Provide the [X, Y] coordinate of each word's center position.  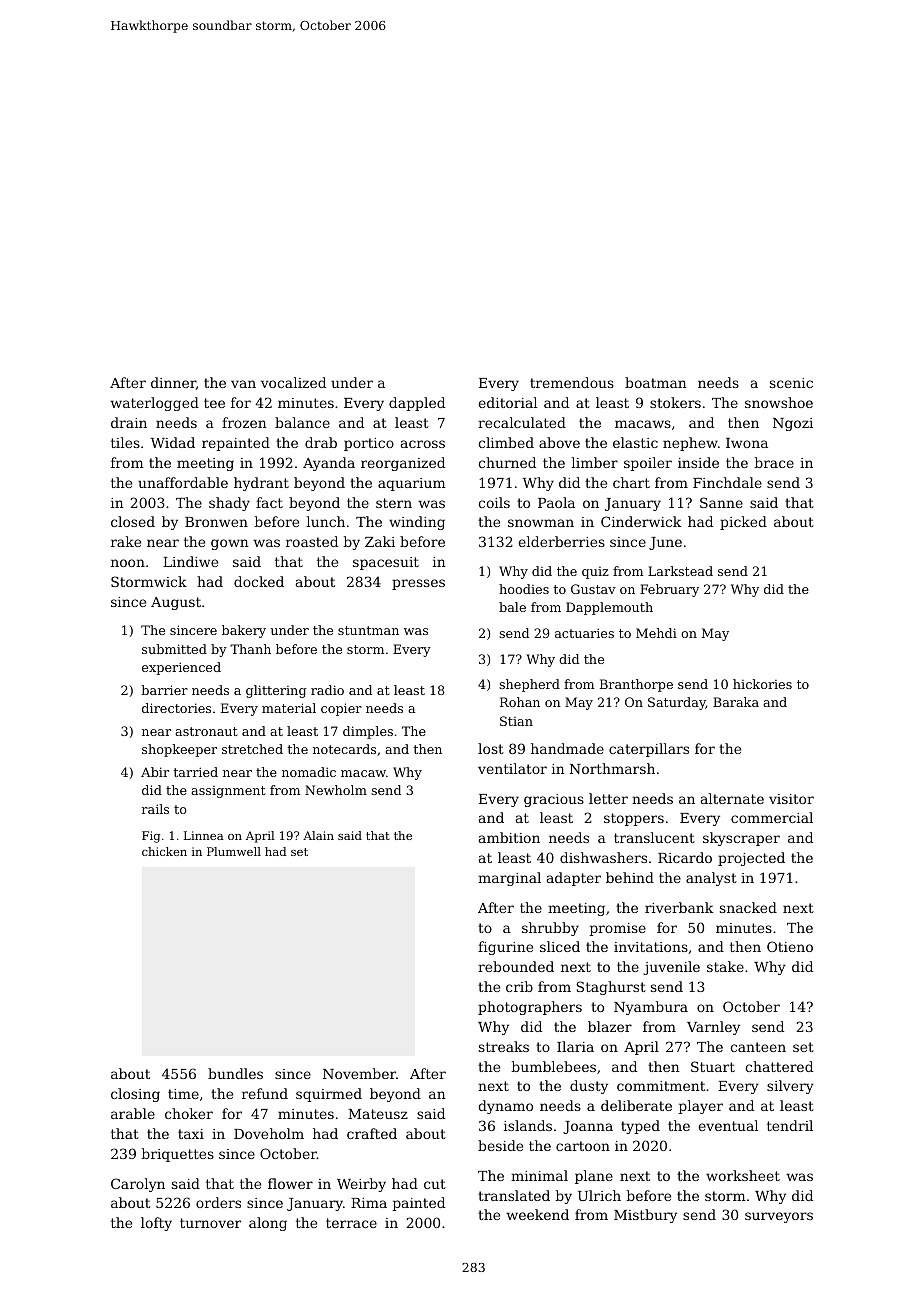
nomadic [309, 772]
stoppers [634, 819]
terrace [351, 1223]
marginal [509, 879]
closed [133, 521]
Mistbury [645, 1216]
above [559, 442]
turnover [210, 1223]
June [665, 543]
